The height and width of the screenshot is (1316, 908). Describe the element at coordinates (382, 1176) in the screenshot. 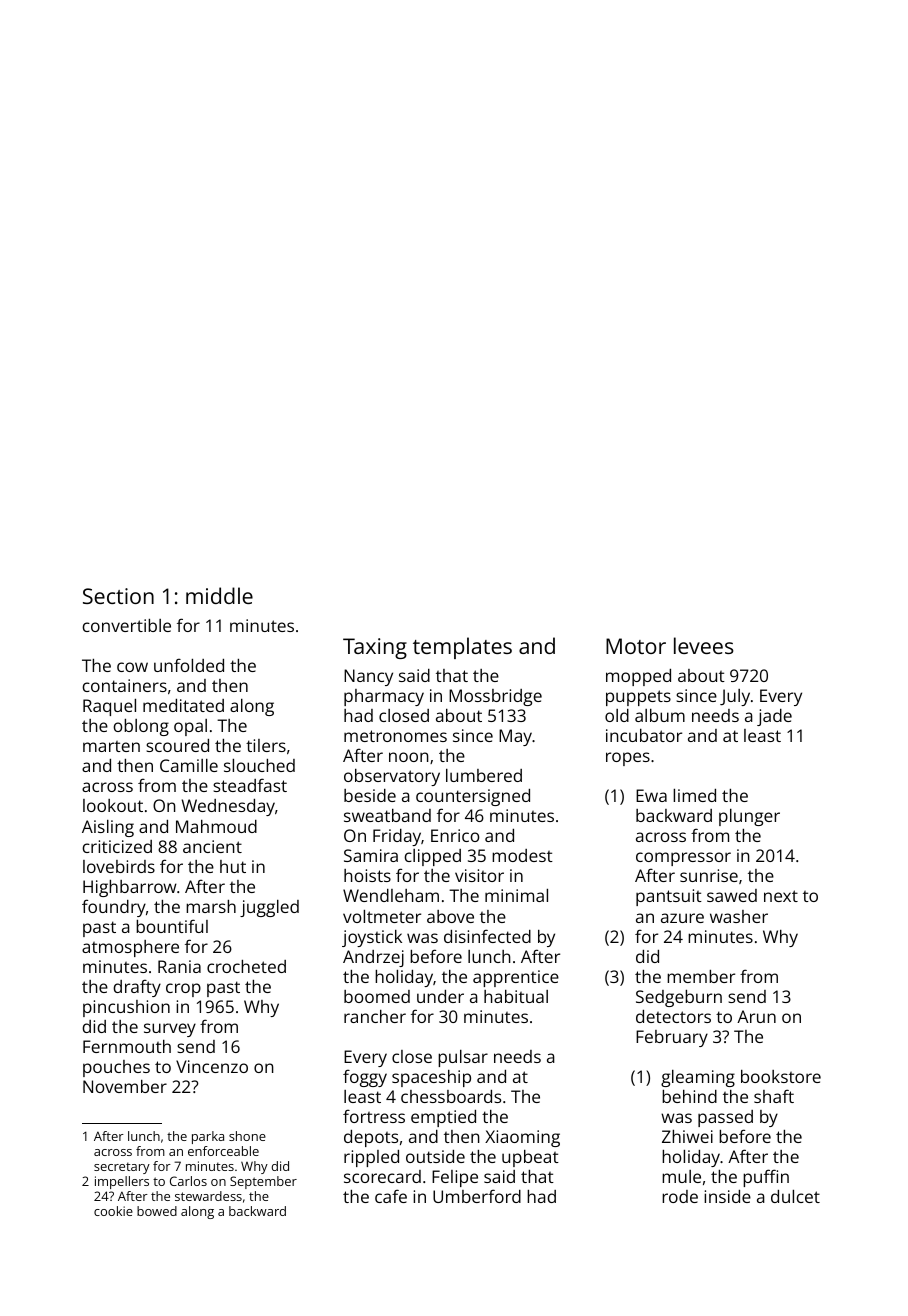

I see `scorecard` at that location.
